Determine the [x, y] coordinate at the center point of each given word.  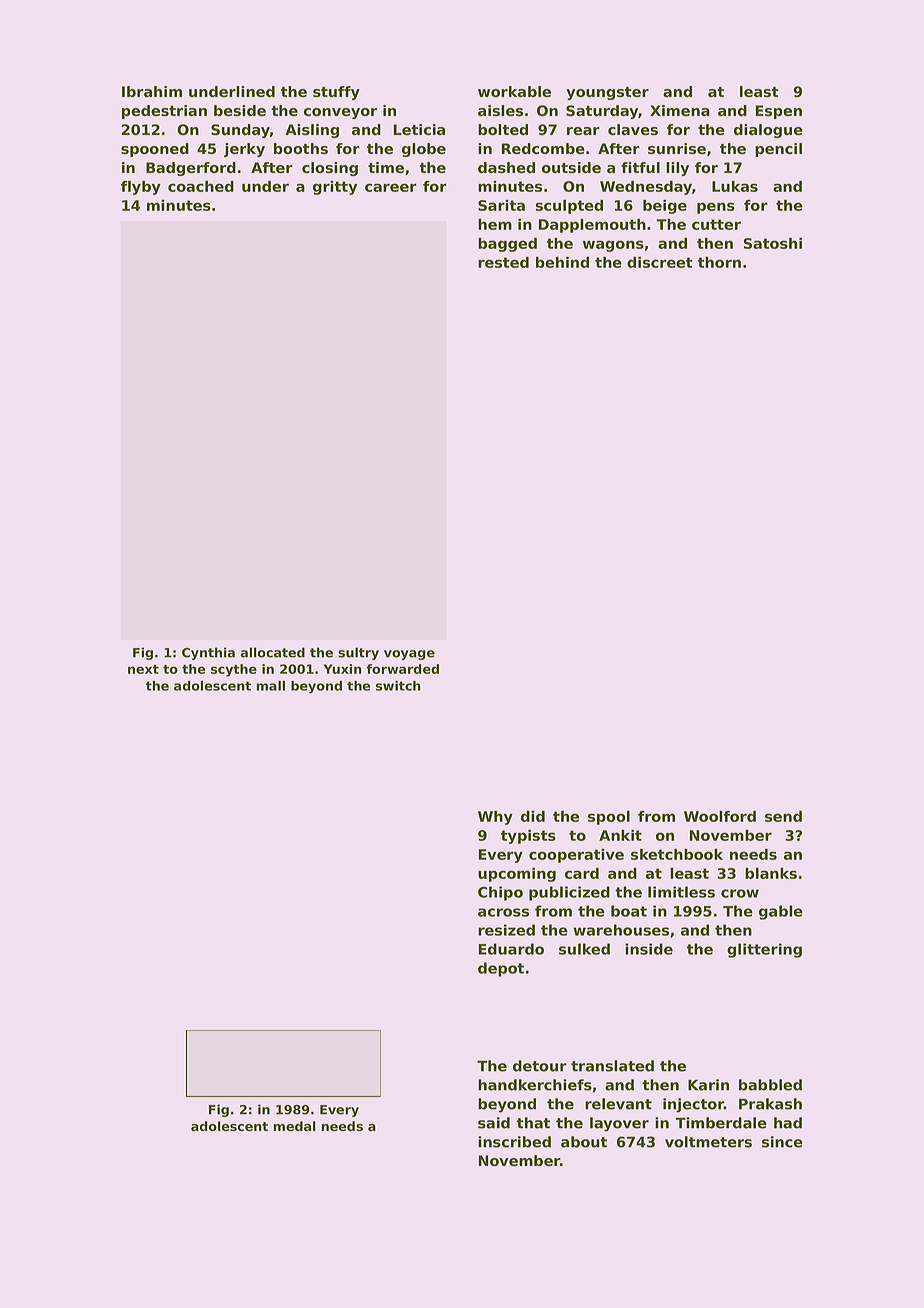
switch [398, 686]
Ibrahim [152, 91]
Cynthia [208, 653]
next [143, 669]
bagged [507, 245]
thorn [719, 262]
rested [503, 262]
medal [295, 1126]
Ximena [680, 110]
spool [609, 818]
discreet [660, 262]
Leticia [419, 129]
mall [271, 686]
